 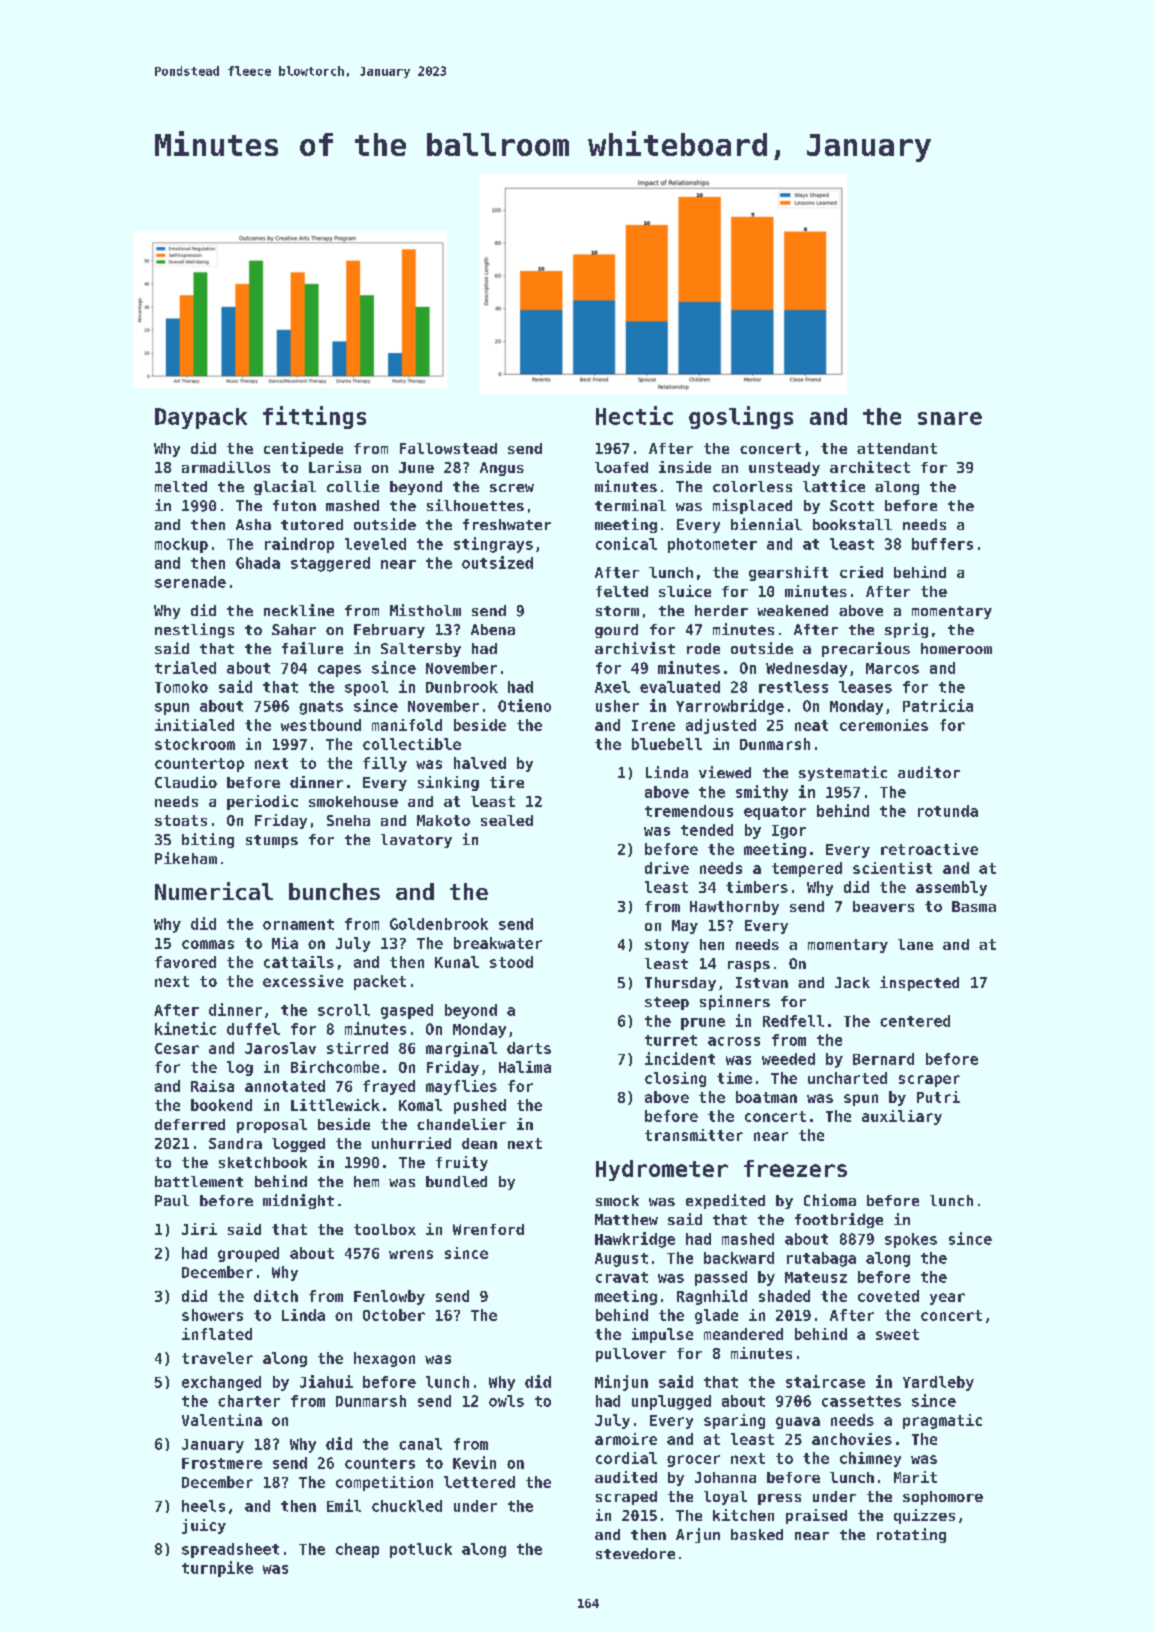 I want to click on buffers, so click(x=942, y=544).
